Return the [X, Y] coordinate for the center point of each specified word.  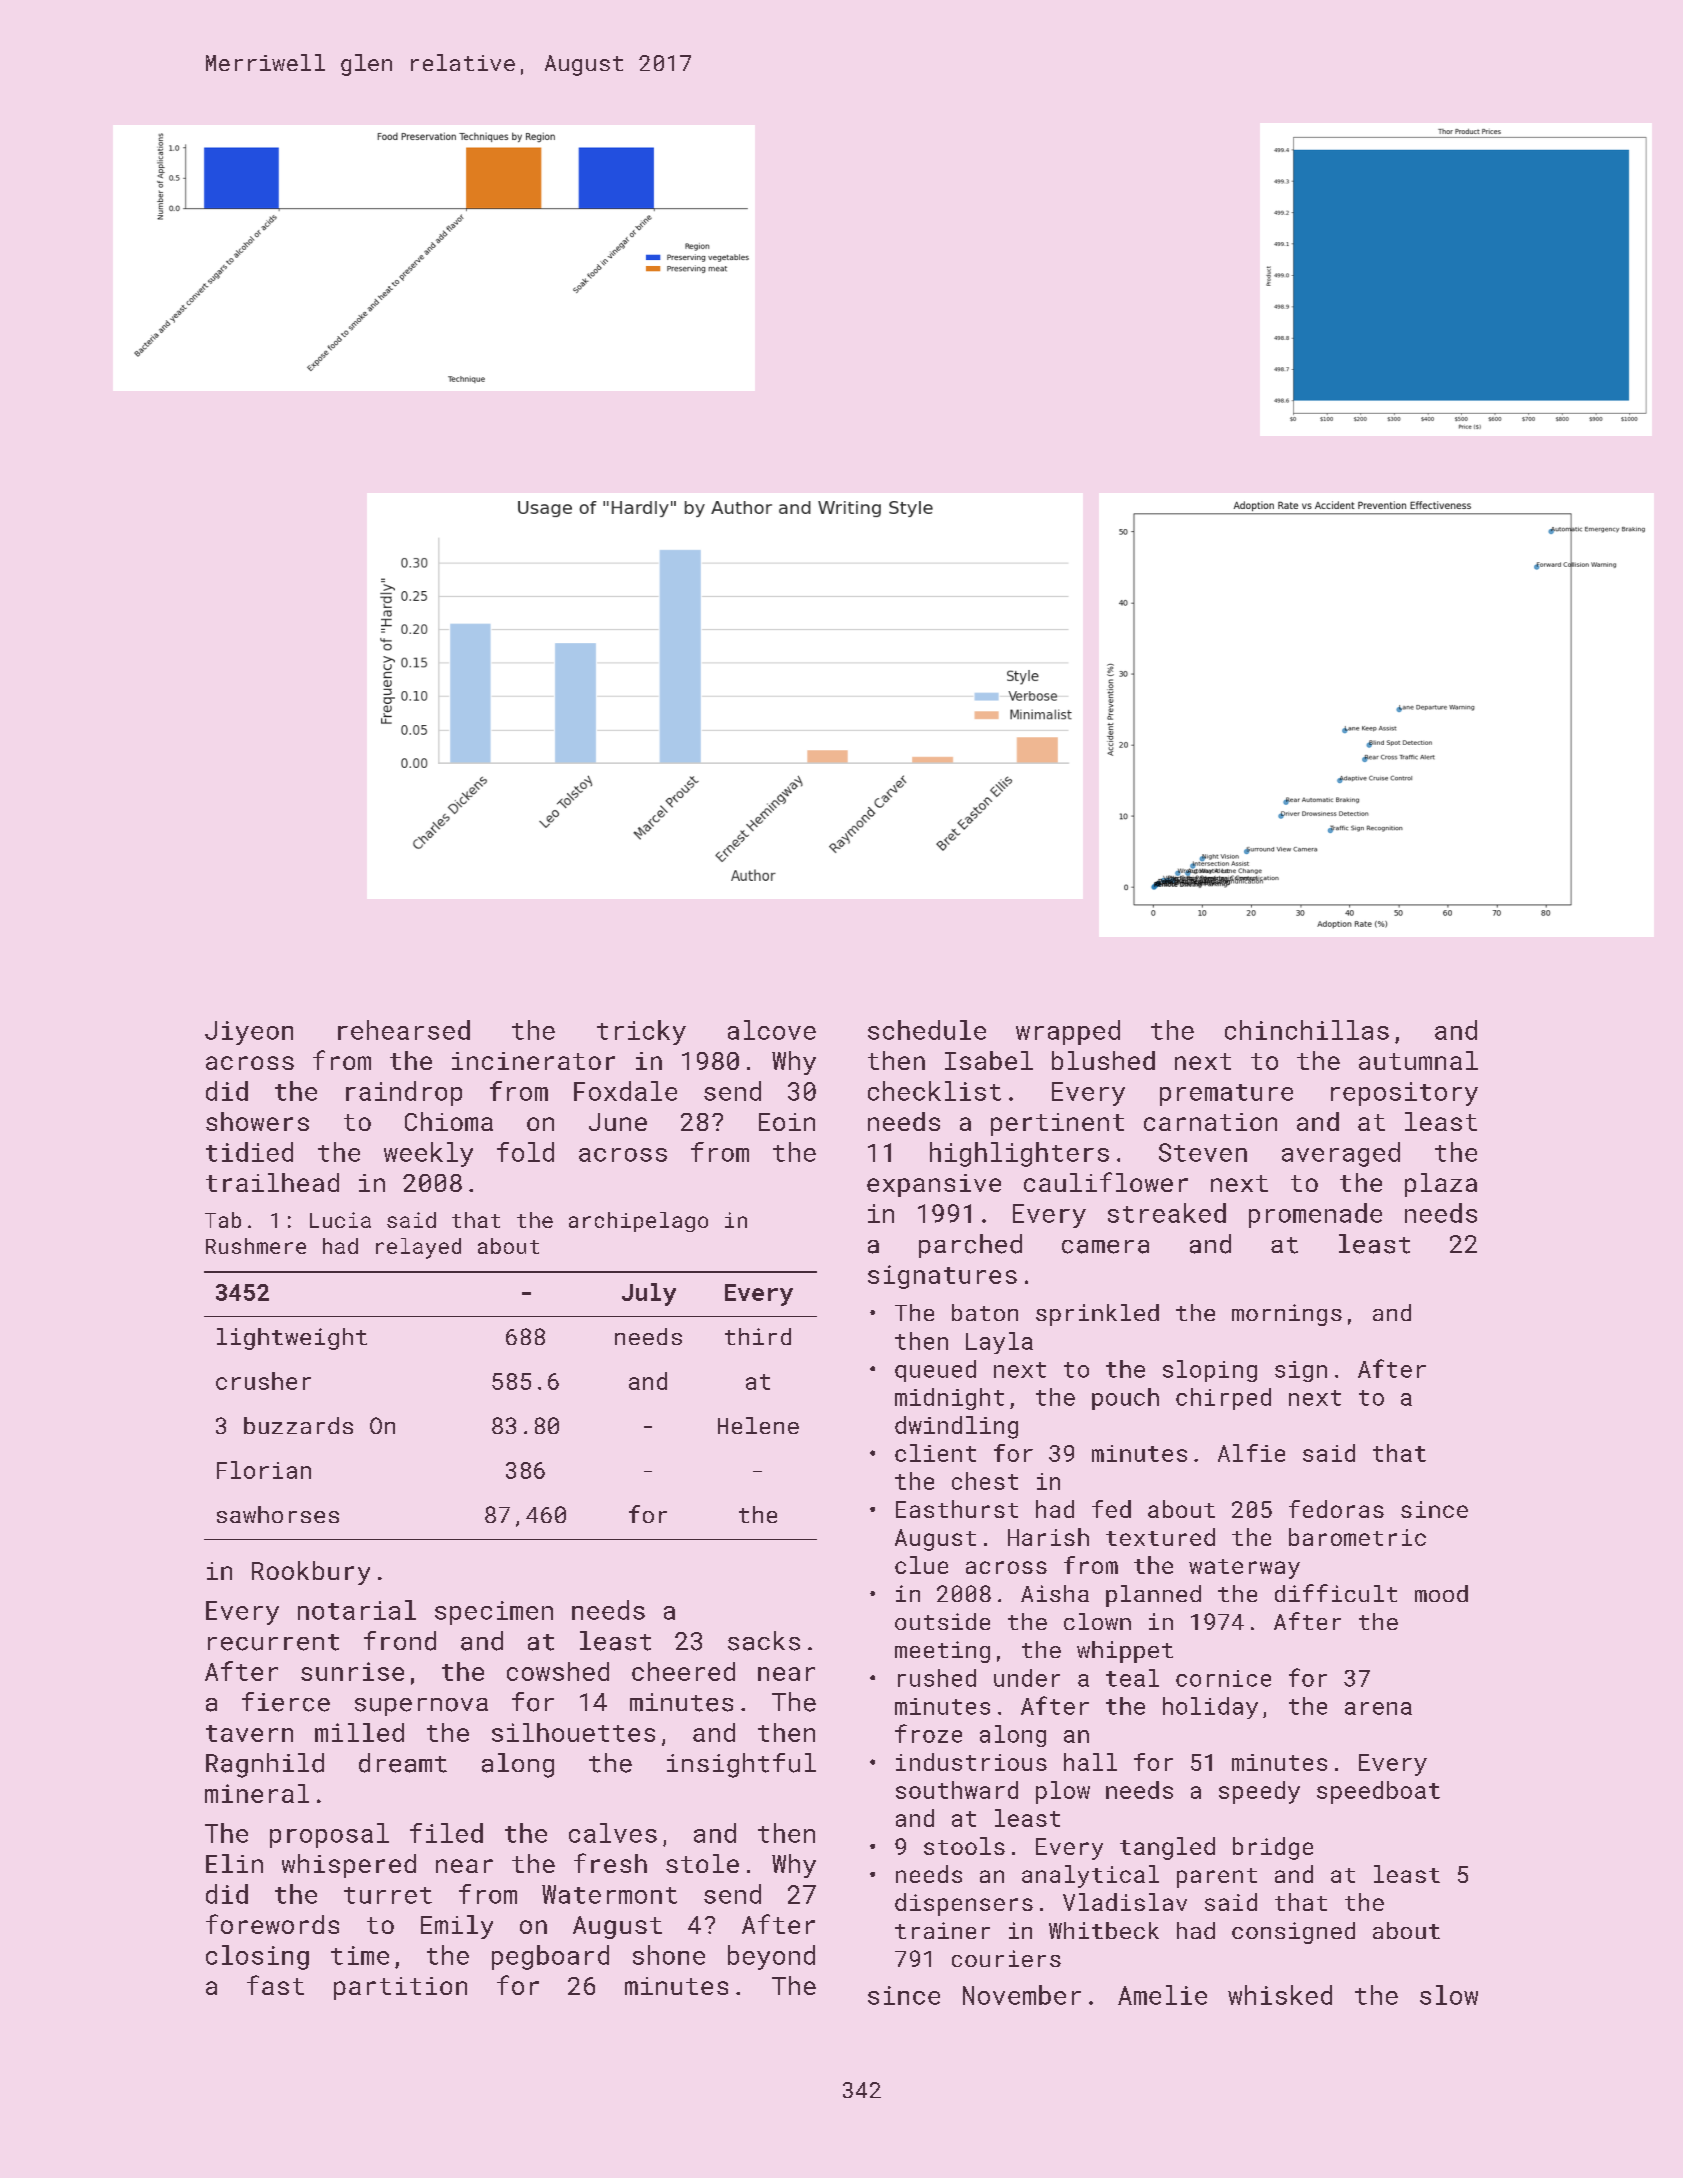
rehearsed [404, 1030]
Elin [234, 1863]
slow [1449, 1995]
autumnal [1418, 1060]
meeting [942, 1652]
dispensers [964, 1904]
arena [1378, 1708]
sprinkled [1097, 1315]
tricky [641, 1032]
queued [935, 1371]
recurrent [273, 1642]
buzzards [298, 1425]
